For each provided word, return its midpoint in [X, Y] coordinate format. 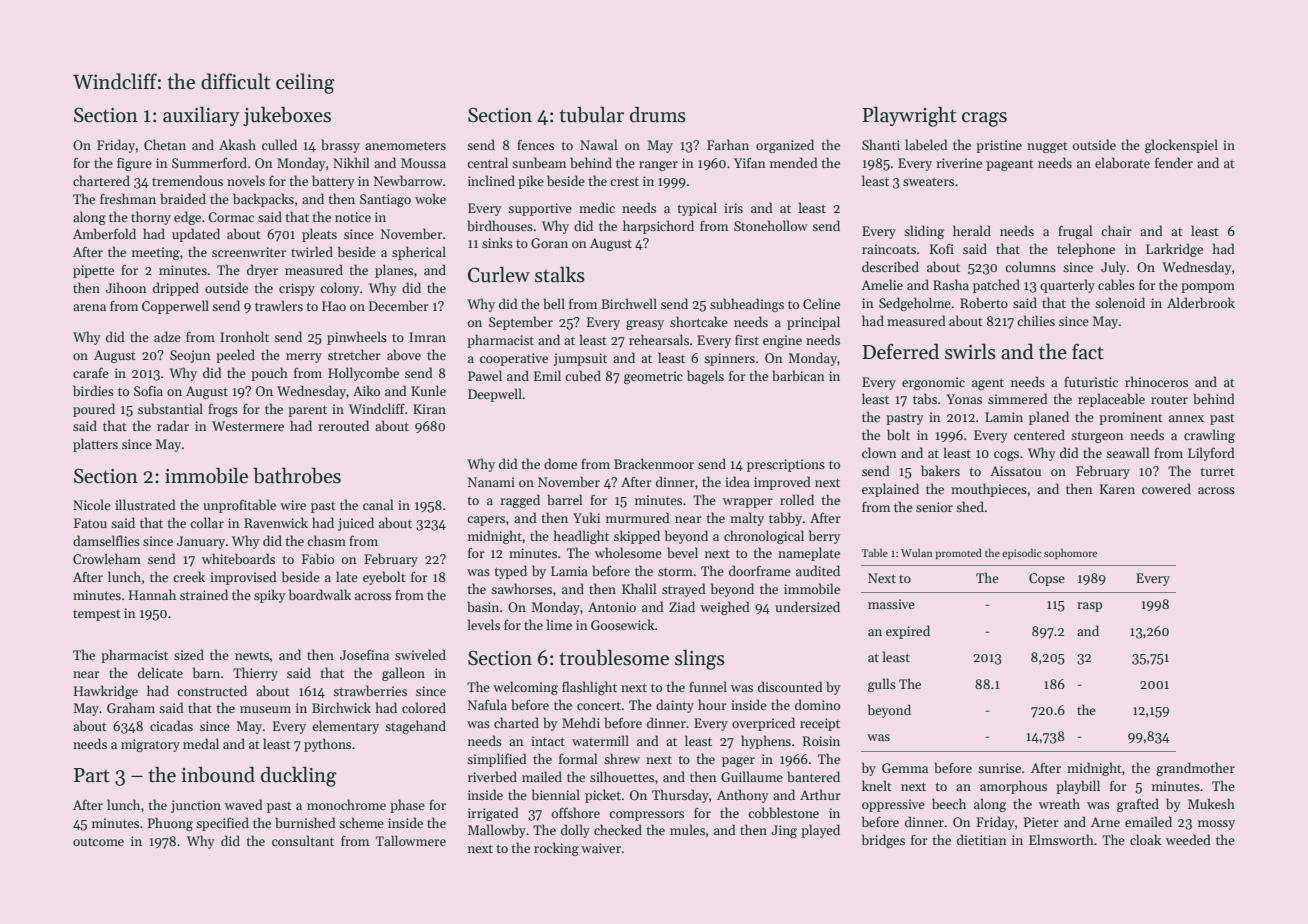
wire [293, 505]
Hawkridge [106, 692]
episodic [1021, 553]
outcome [98, 842]
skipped [637, 537]
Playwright [909, 116]
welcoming [525, 688]
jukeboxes [287, 116]
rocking [556, 849]
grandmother [1195, 769]
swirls [970, 351]
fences [535, 144]
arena [89, 307]
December [399, 305]
